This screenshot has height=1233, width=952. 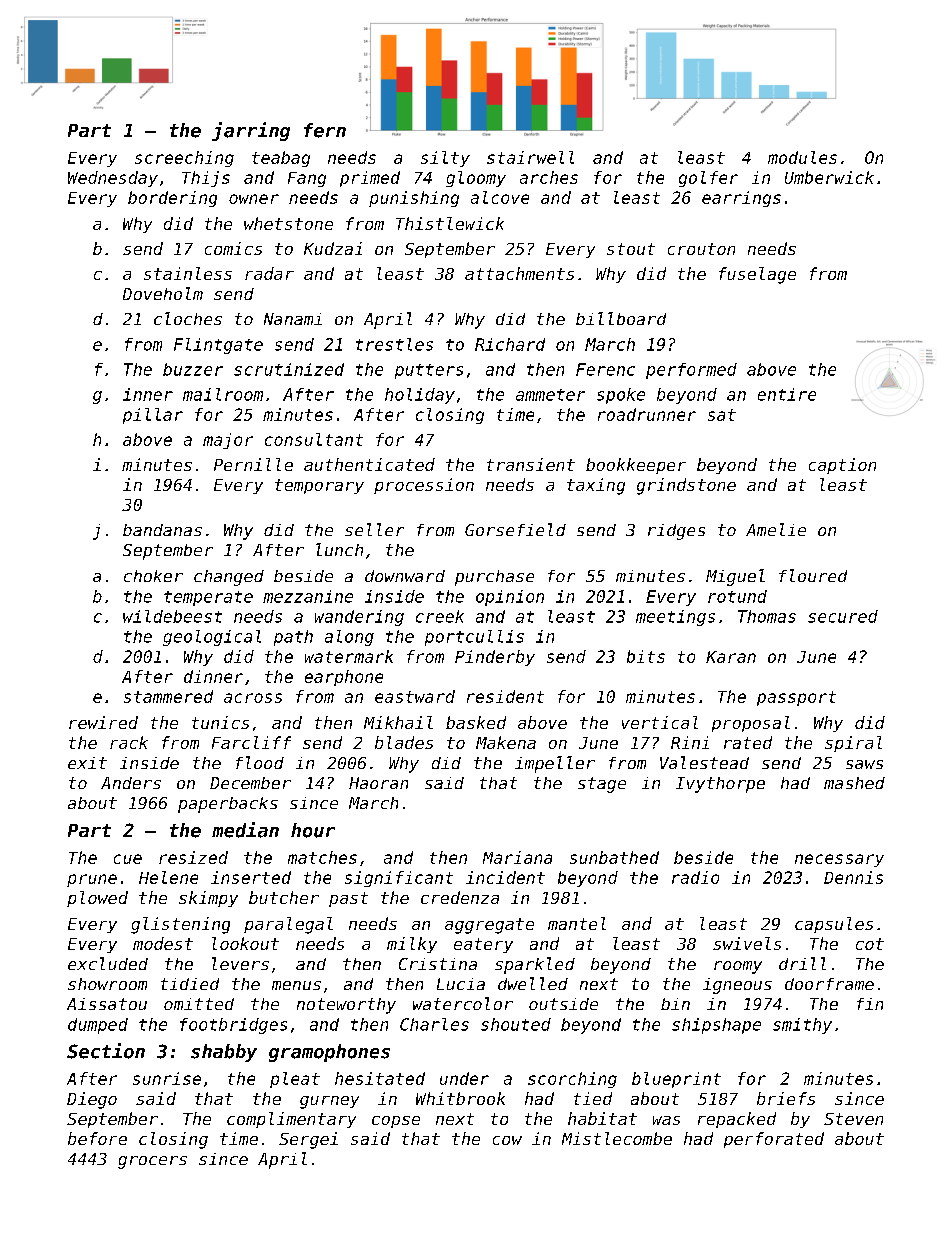 What do you see at coordinates (842, 466) in the screenshot?
I see `caption` at bounding box center [842, 466].
